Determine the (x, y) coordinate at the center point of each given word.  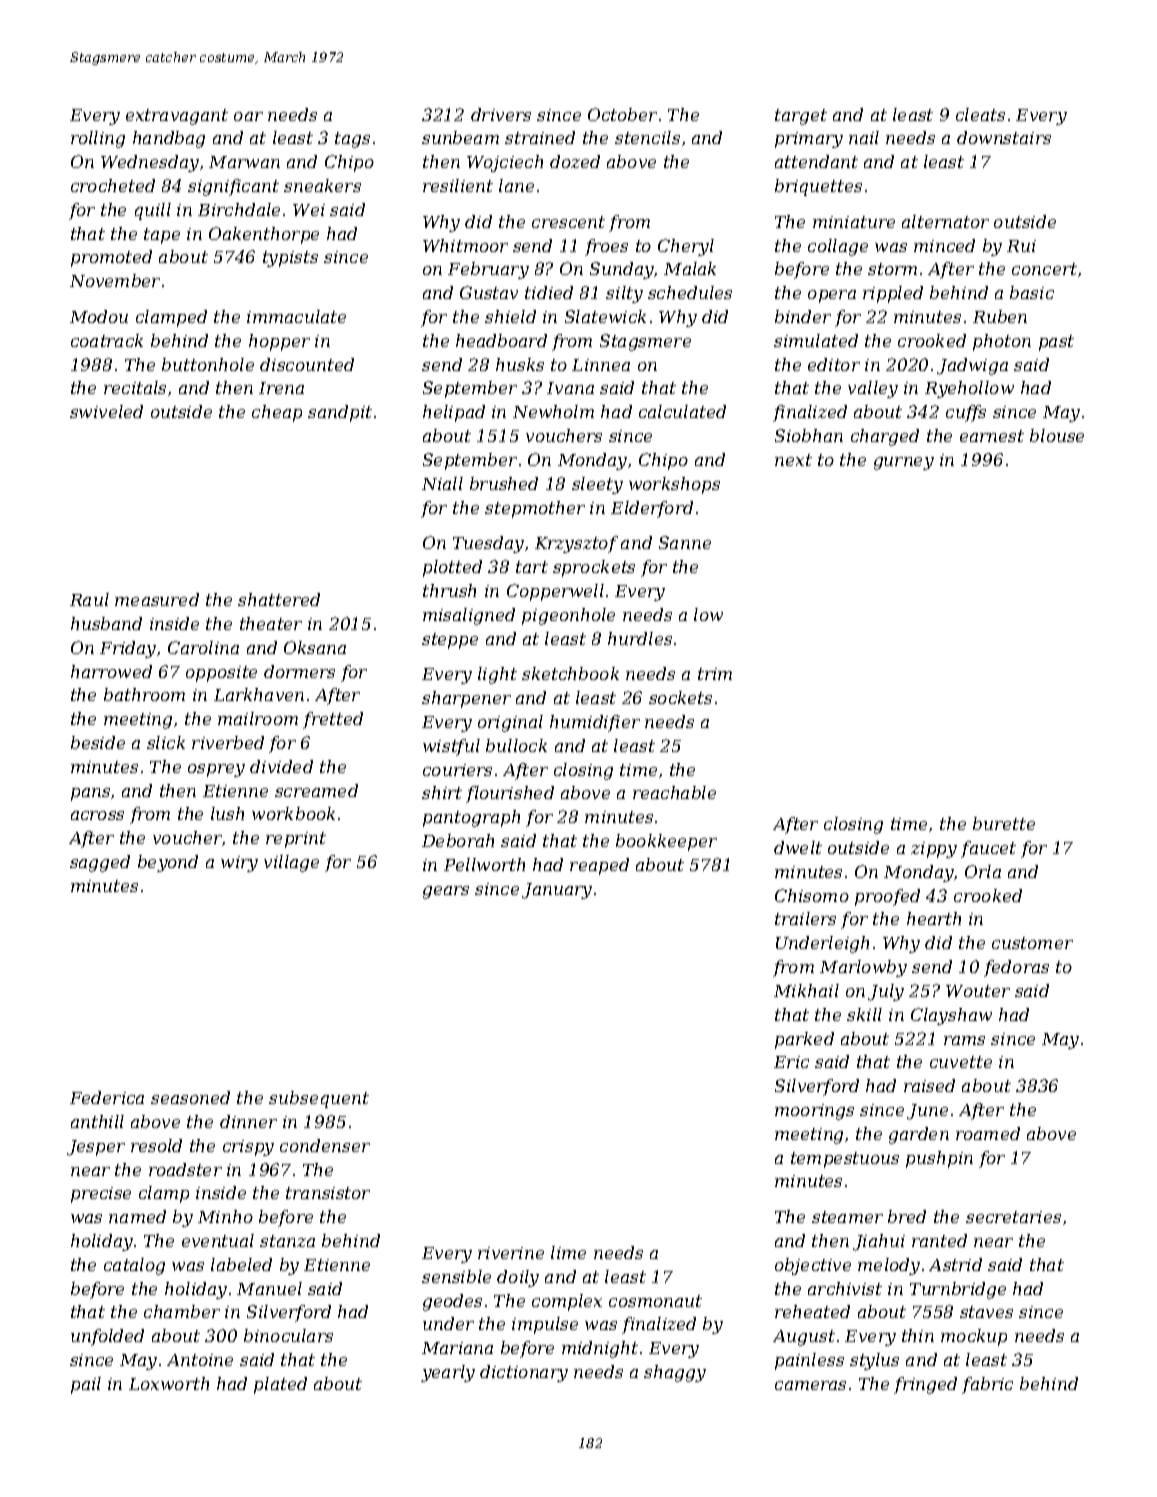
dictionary (524, 1373)
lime (568, 1252)
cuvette (961, 1062)
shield (510, 316)
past (1056, 343)
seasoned (190, 1097)
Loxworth (169, 1383)
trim (715, 674)
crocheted (113, 185)
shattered (279, 599)
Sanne (685, 542)
